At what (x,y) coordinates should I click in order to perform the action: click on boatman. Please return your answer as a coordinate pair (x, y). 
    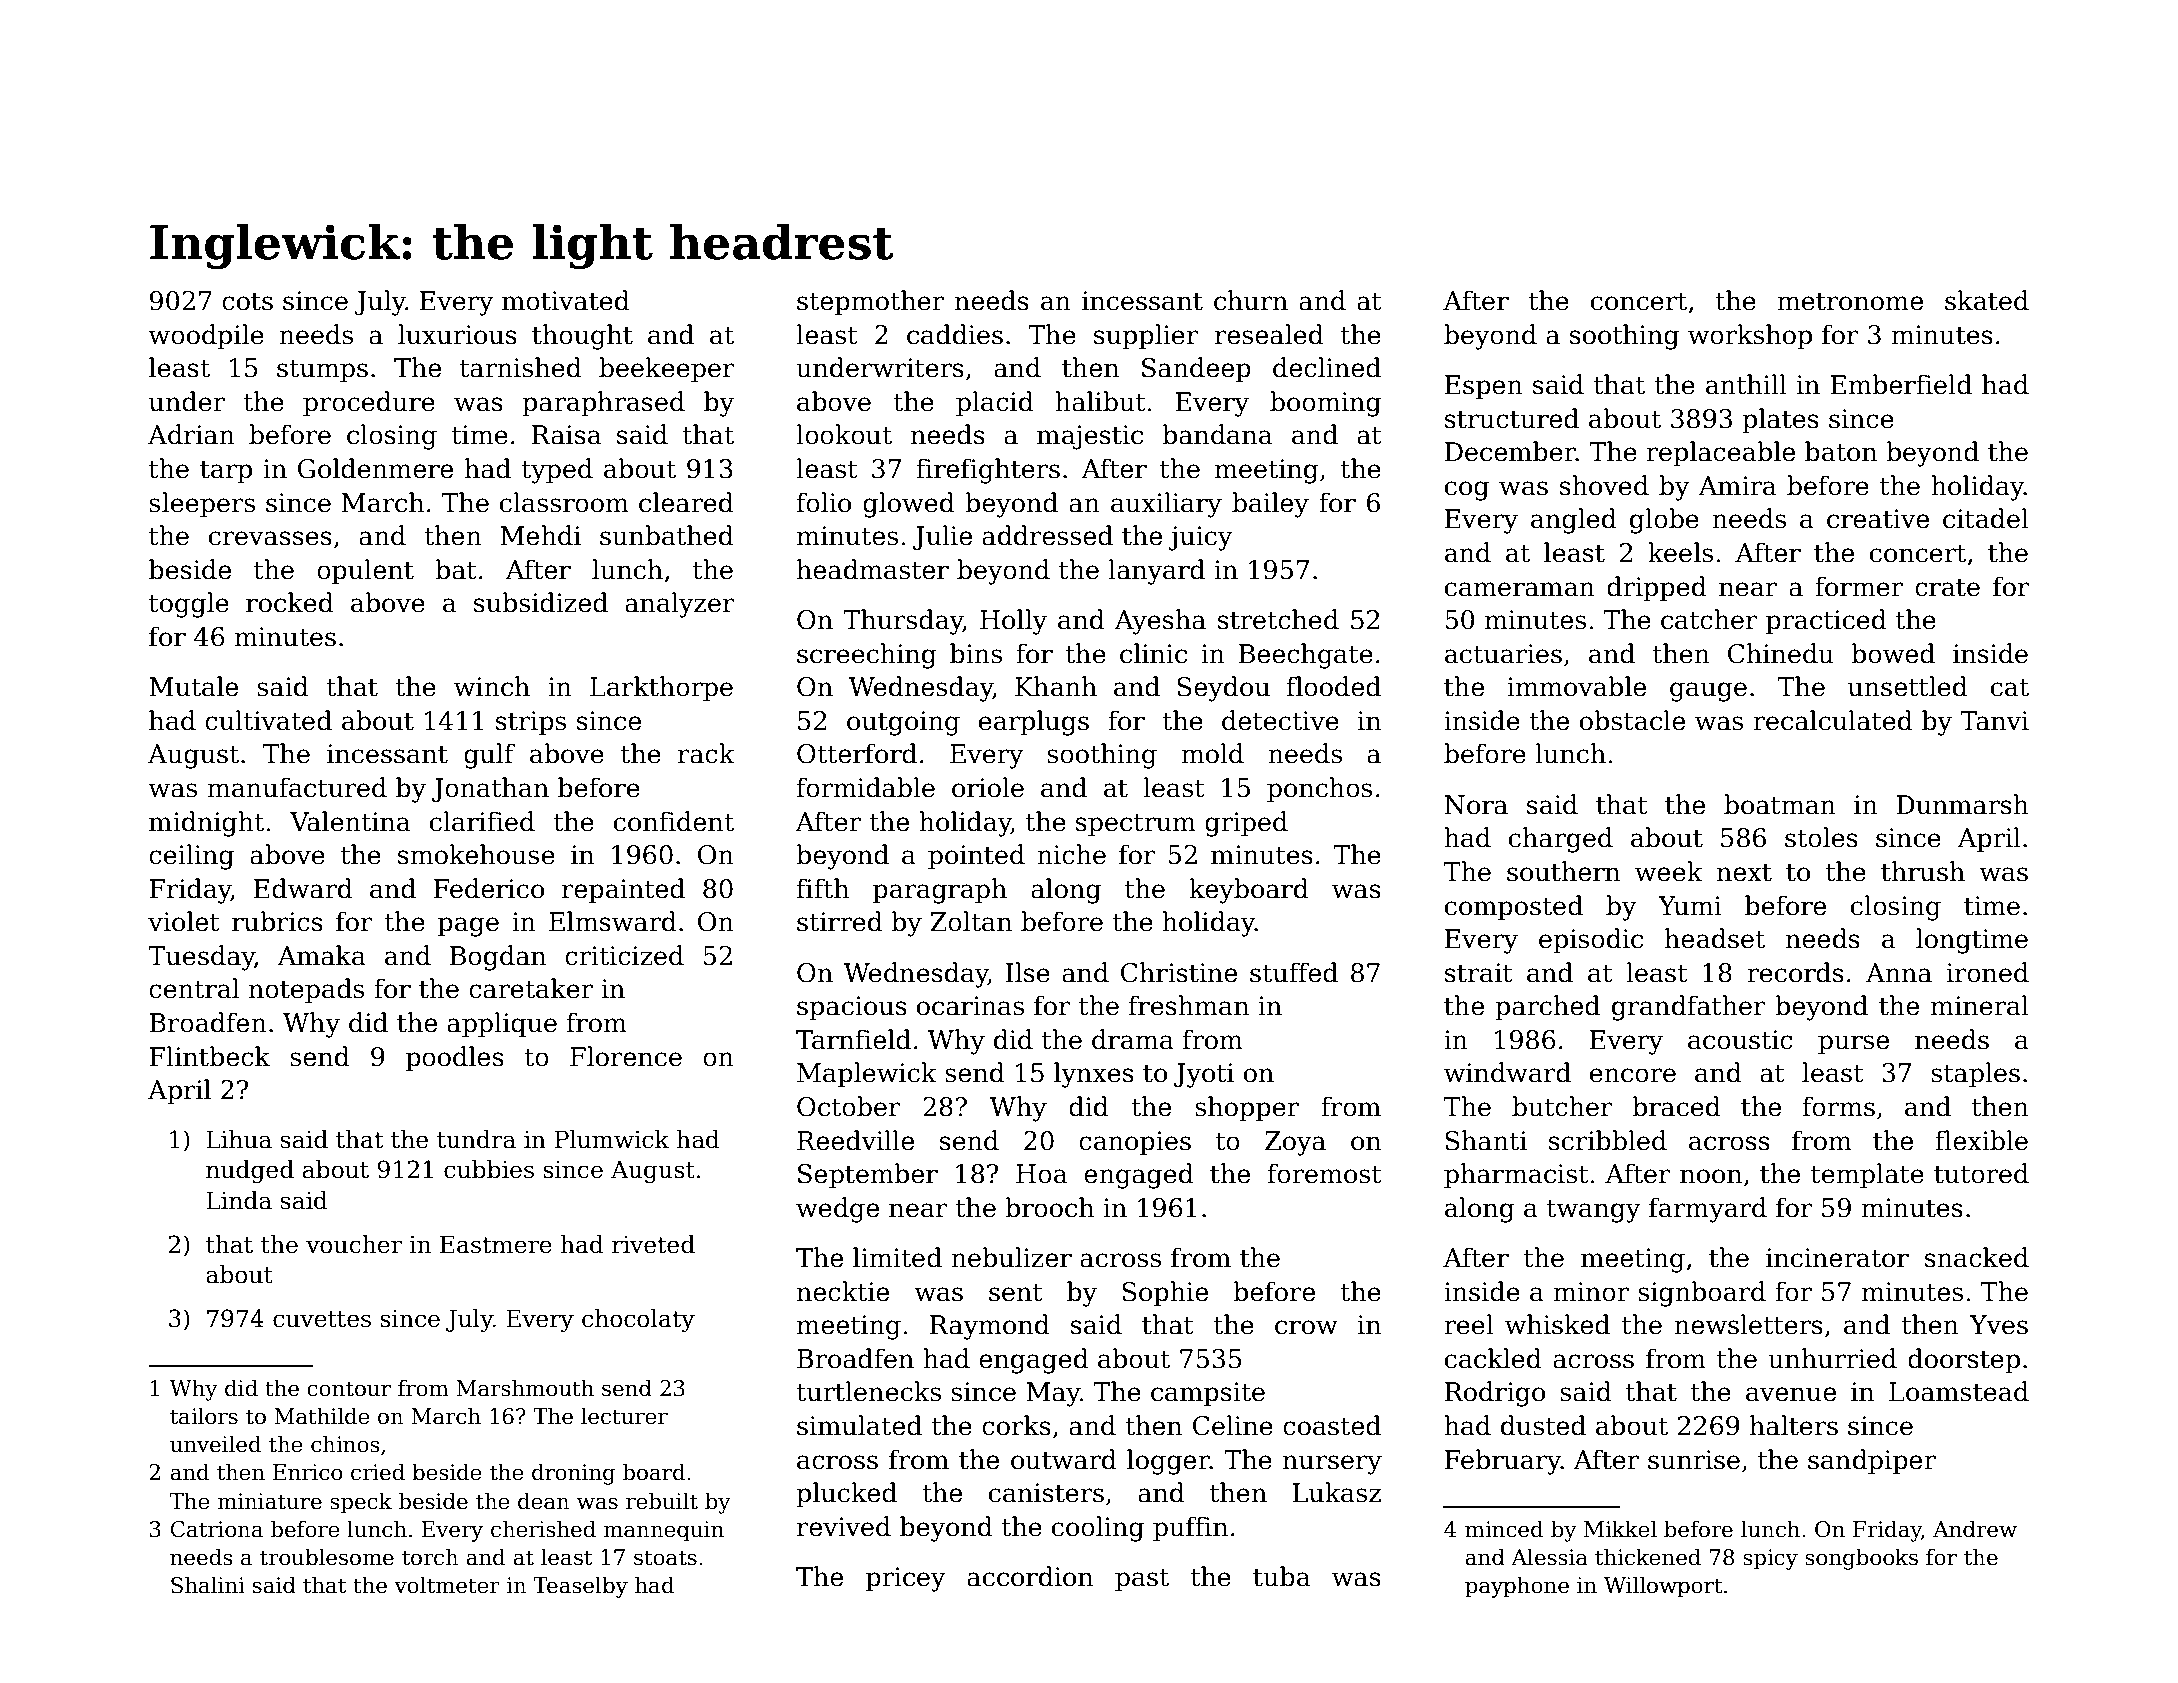
    Looking at the image, I should click on (1780, 804).
